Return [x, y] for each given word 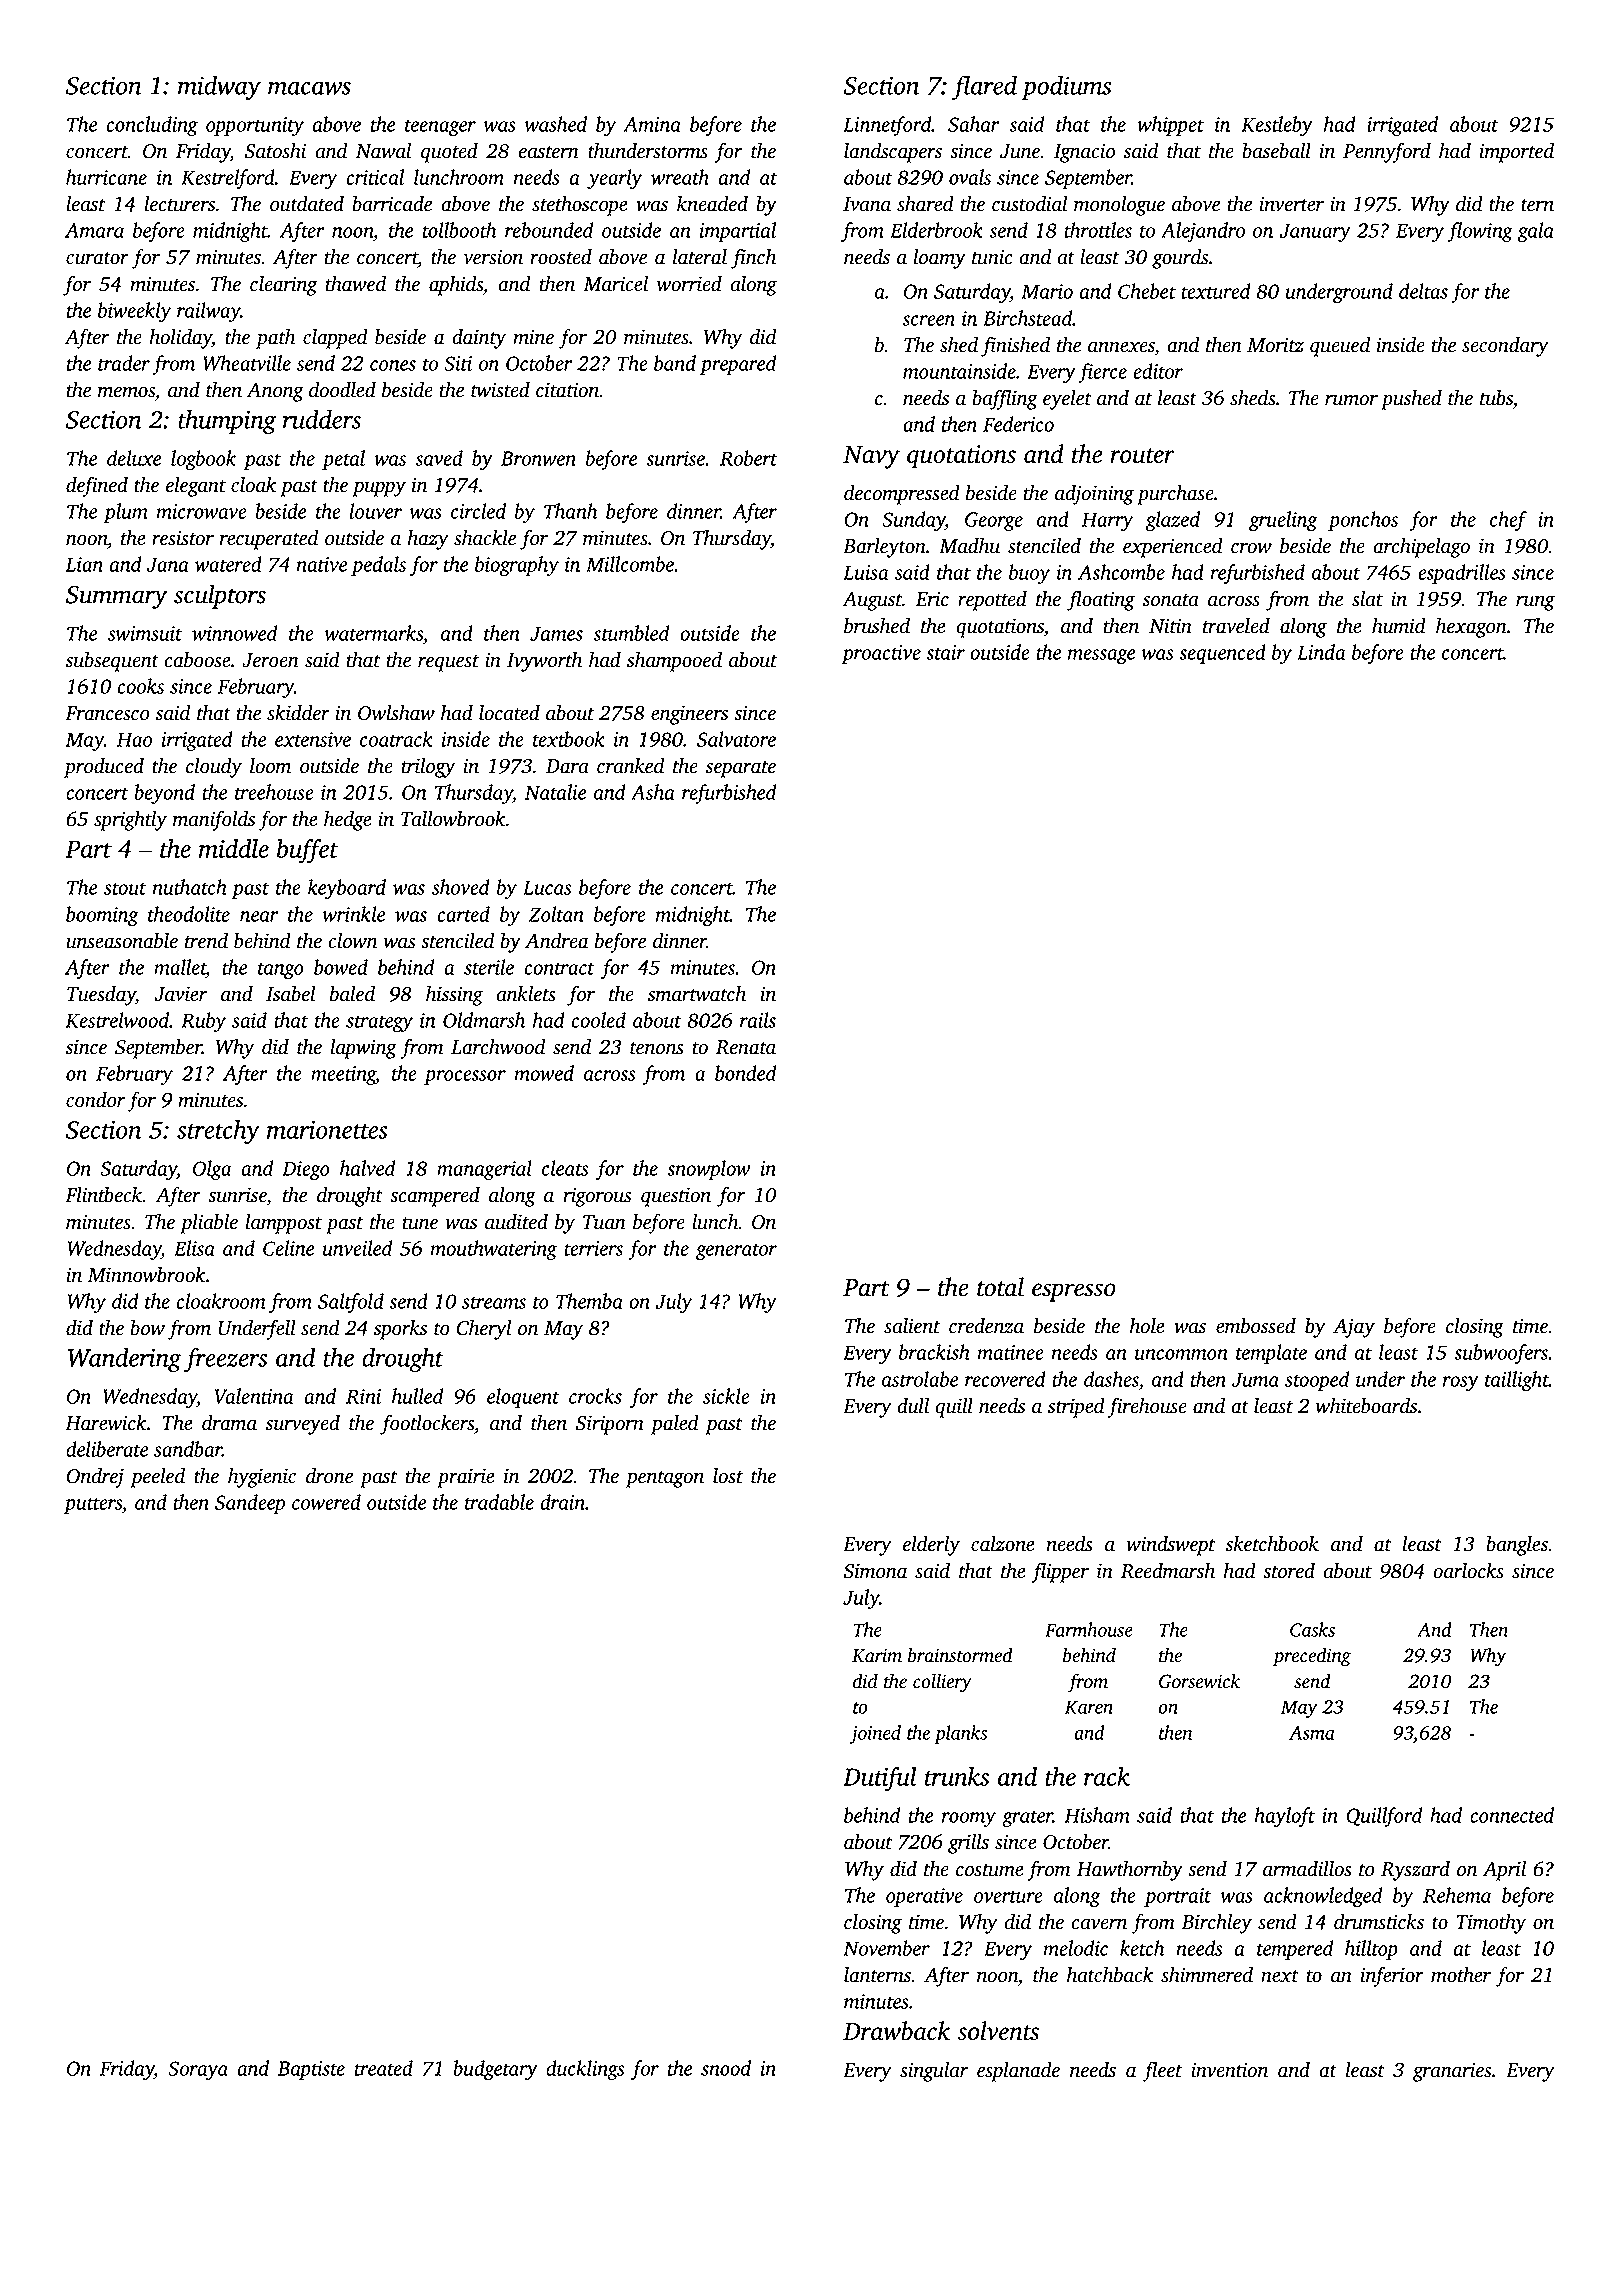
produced [104, 768]
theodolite [189, 914]
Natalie [555, 792]
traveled [1236, 626]
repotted [992, 601]
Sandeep [250, 1504]
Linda [1321, 652]
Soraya [198, 2070]
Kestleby [1277, 126]
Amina [652, 124]
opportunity [255, 126]
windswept [1171, 1546]
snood [726, 2068]
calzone [1003, 1544]
